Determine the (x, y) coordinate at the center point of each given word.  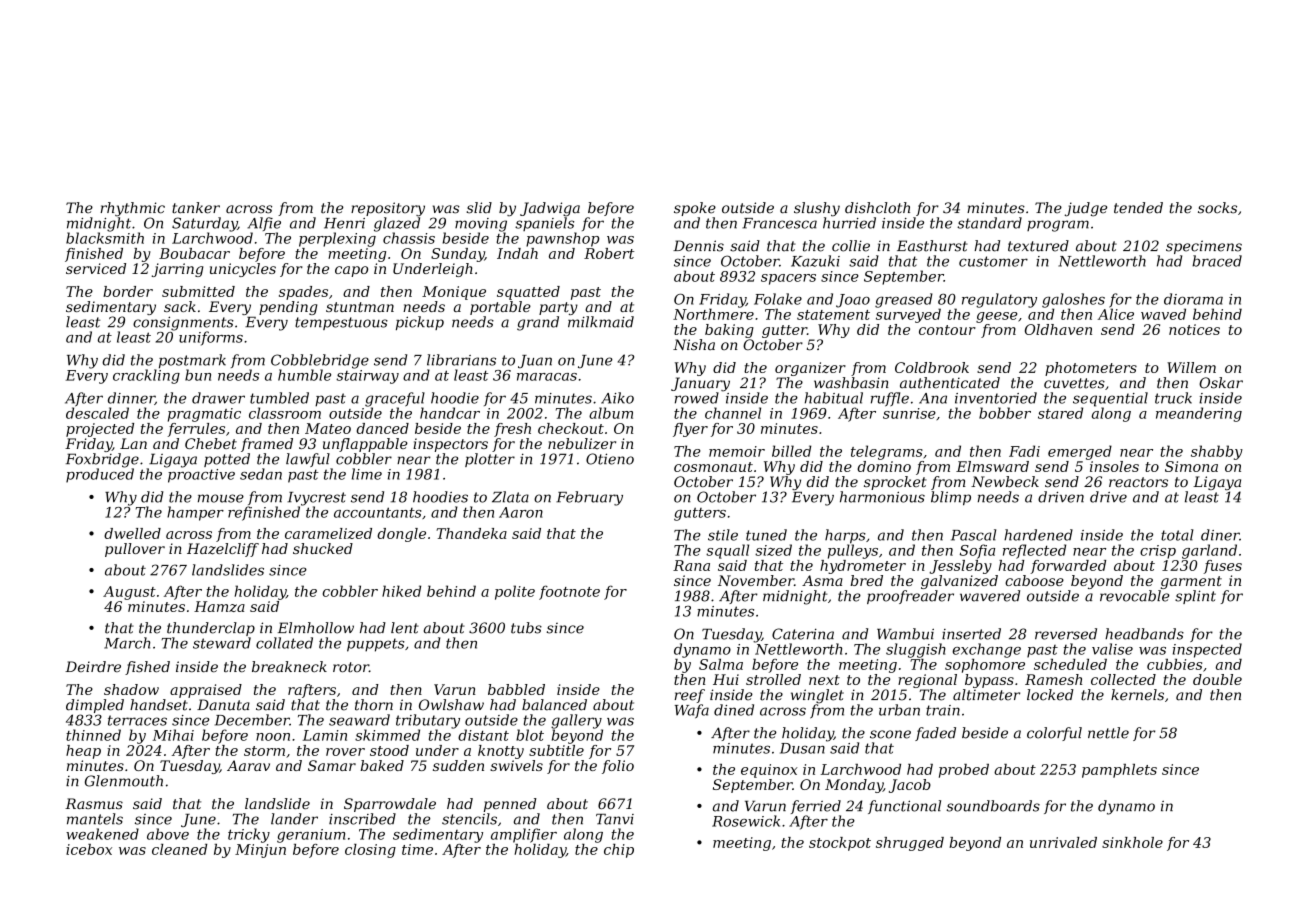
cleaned (179, 849)
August (129, 593)
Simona (1191, 466)
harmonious (882, 497)
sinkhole (1132, 842)
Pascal (973, 535)
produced (100, 475)
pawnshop (563, 239)
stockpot (840, 844)
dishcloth (877, 208)
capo (351, 271)
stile (723, 535)
